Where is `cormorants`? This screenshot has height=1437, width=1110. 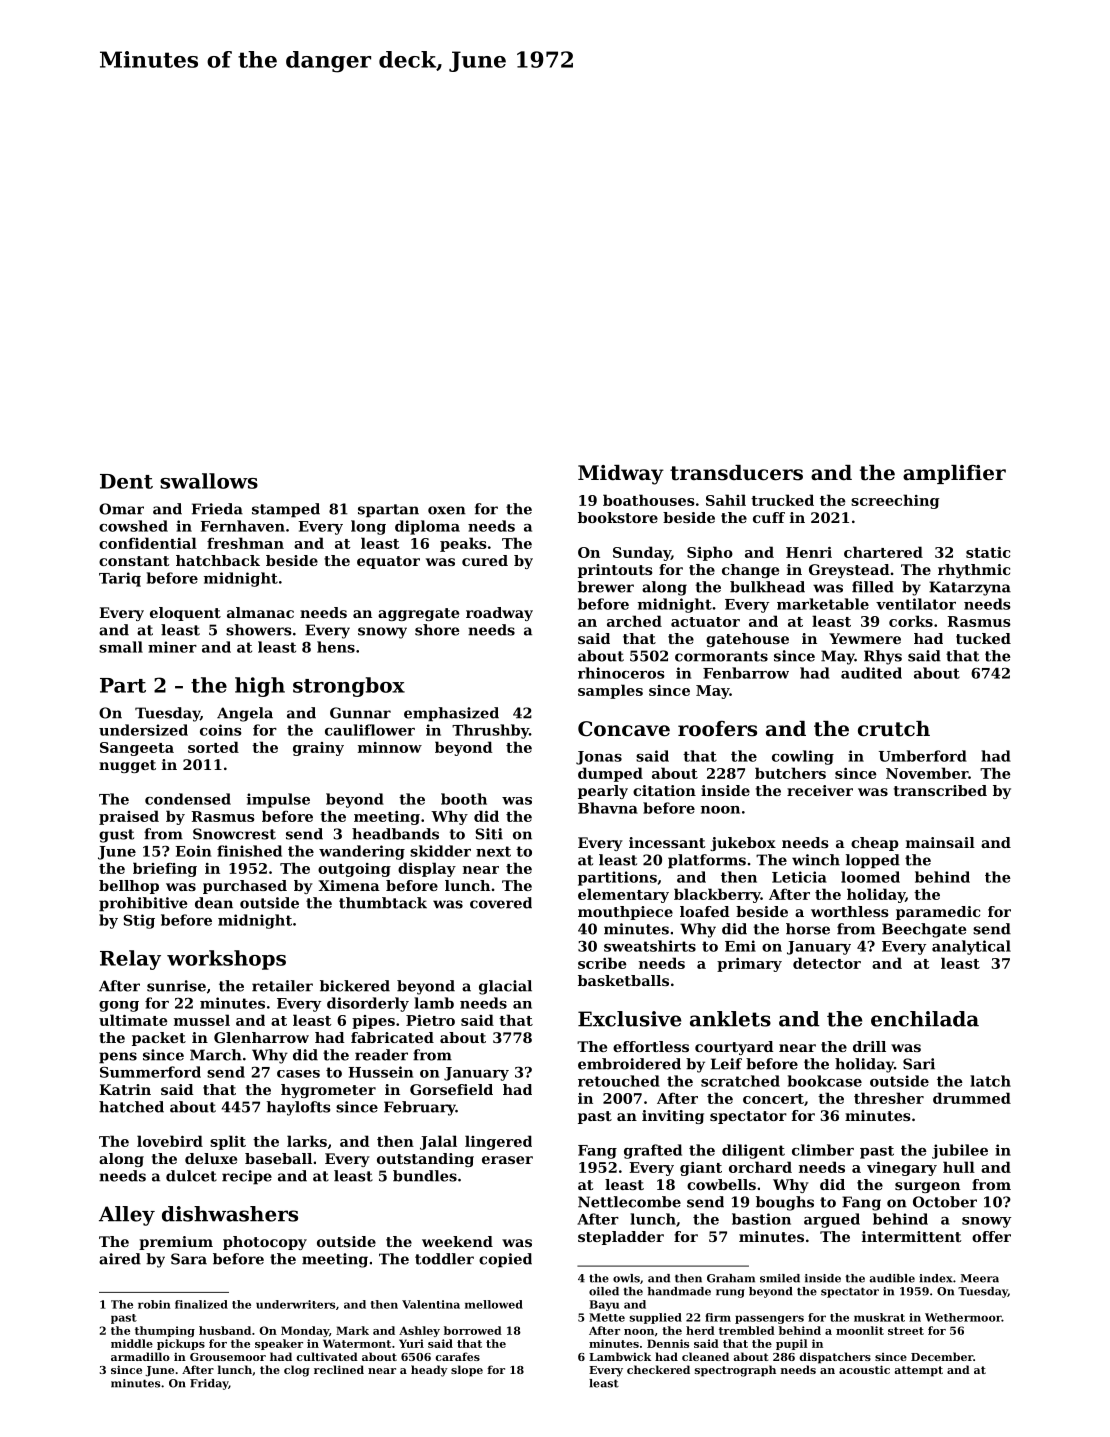 cormorants is located at coordinates (721, 656).
